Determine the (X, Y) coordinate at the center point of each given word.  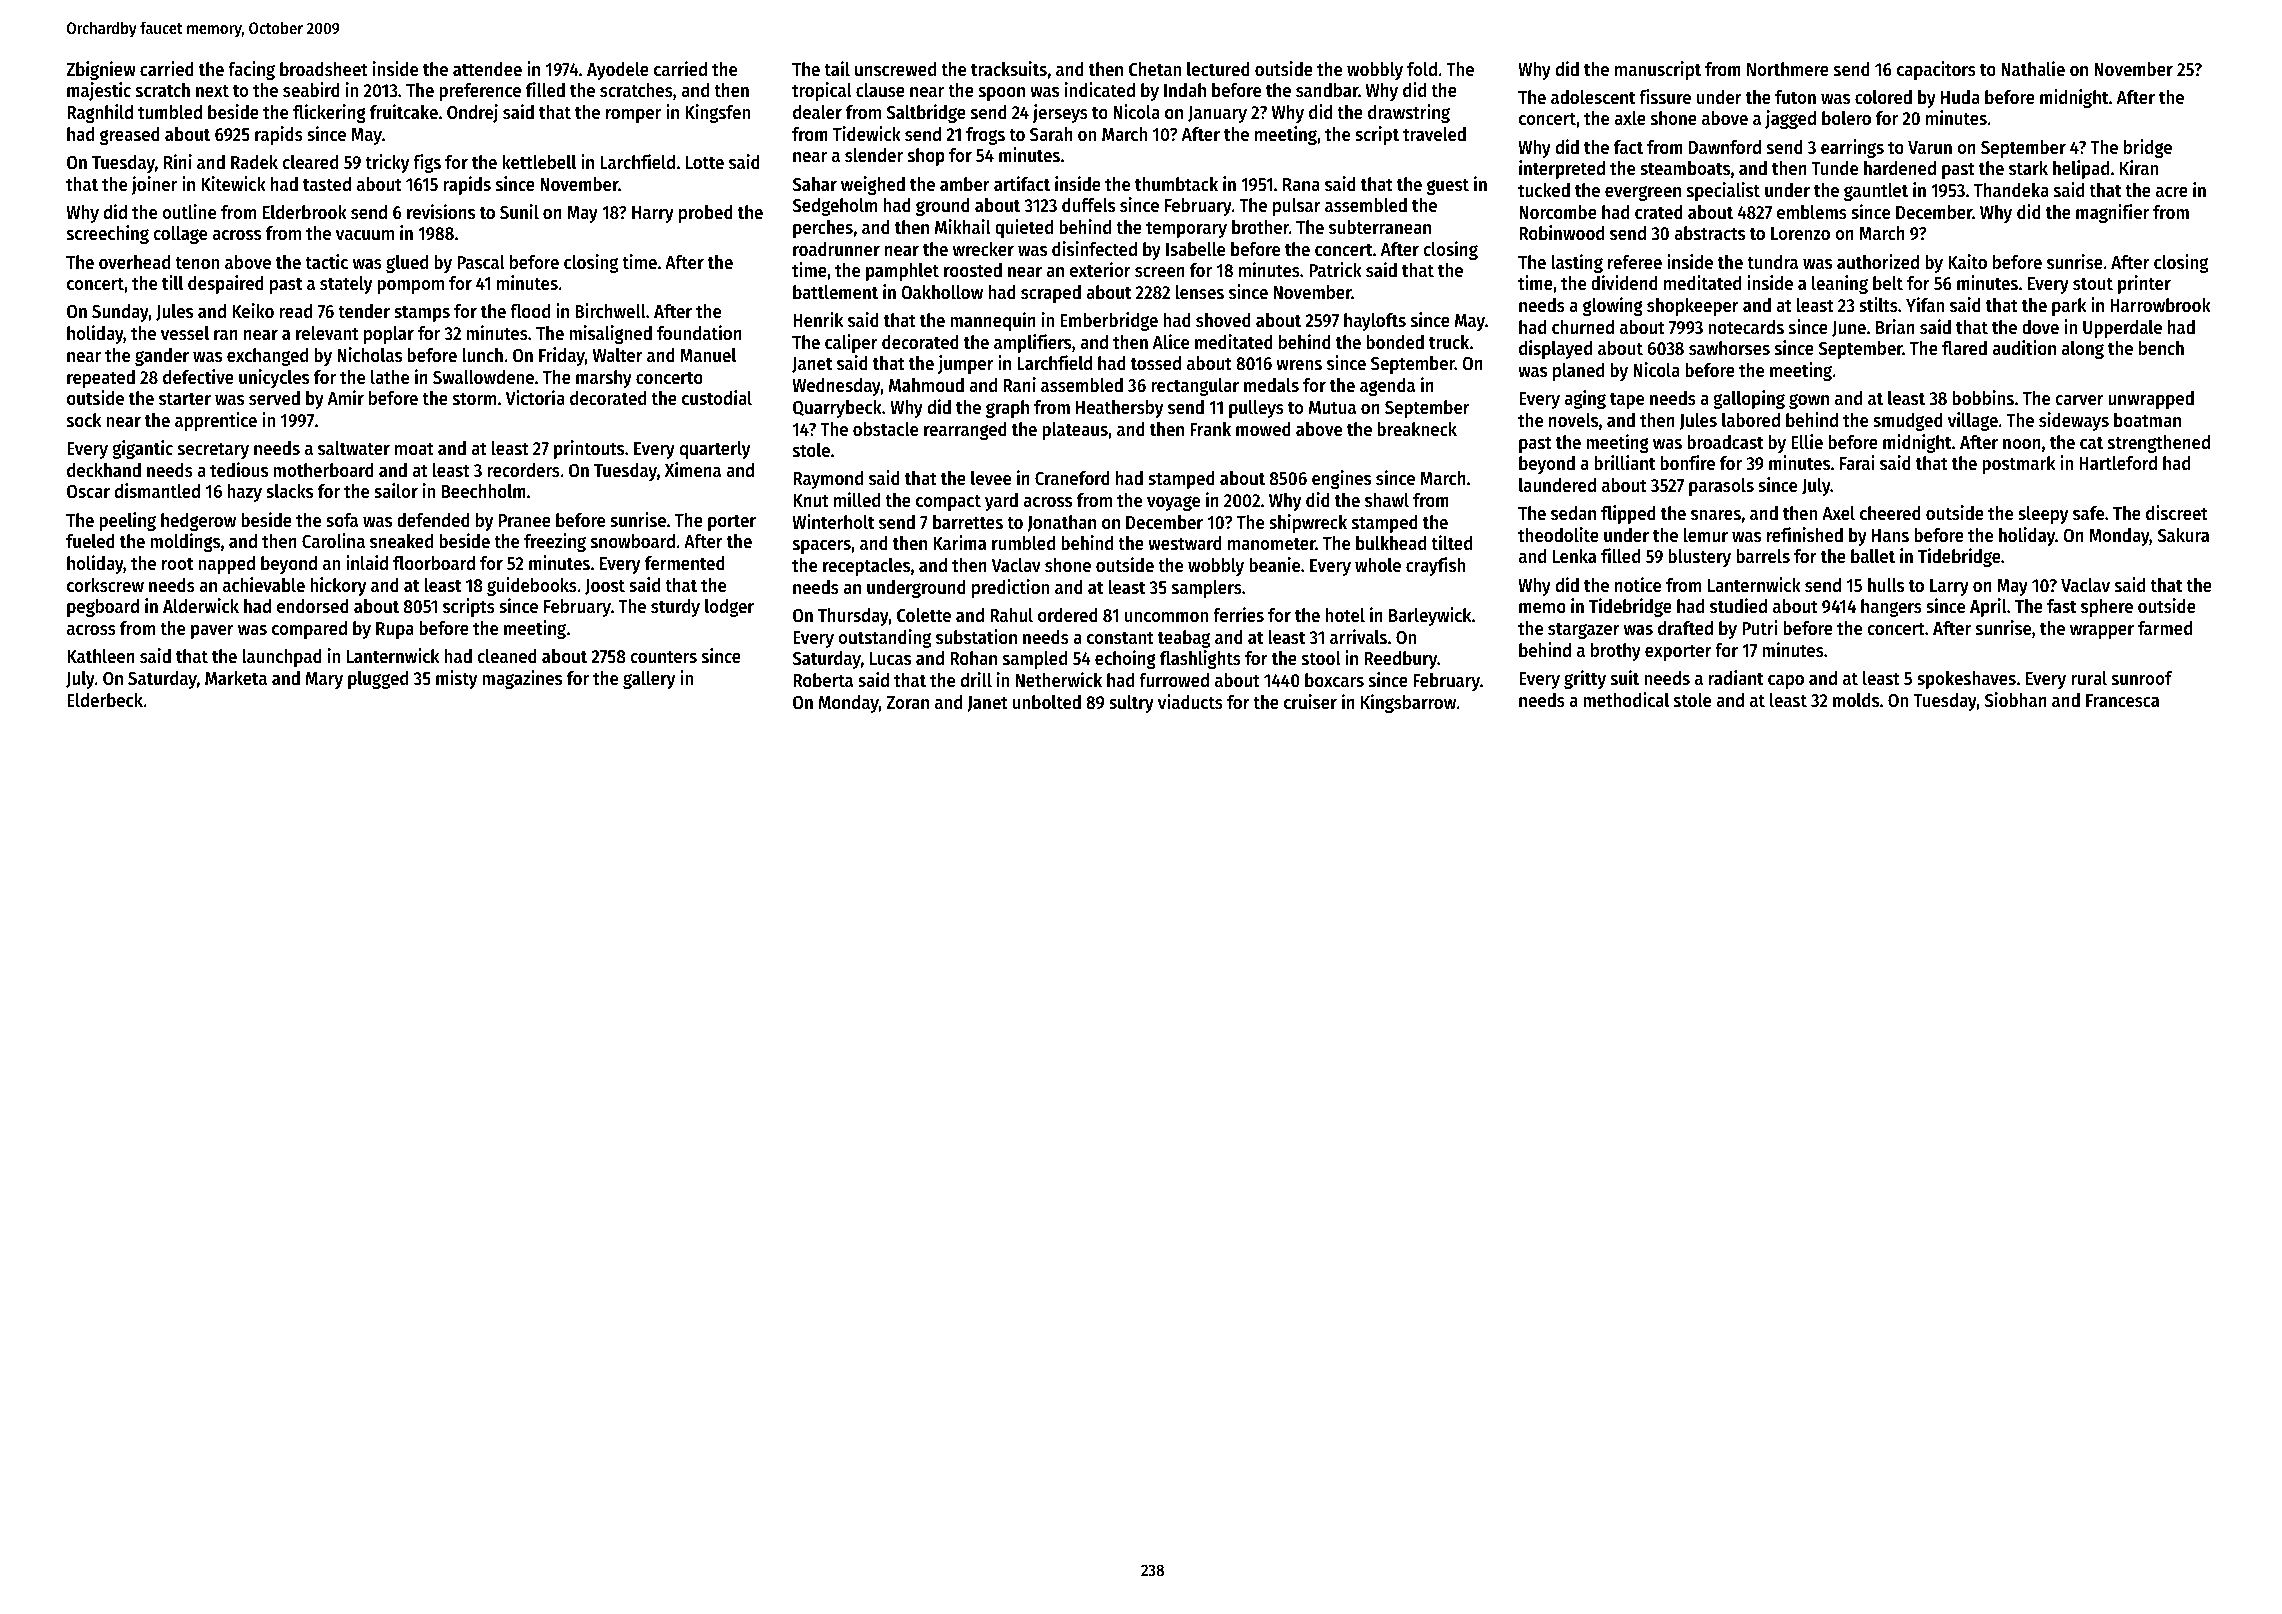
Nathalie (2033, 68)
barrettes (968, 522)
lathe (390, 377)
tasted (327, 184)
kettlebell (539, 162)
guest (1448, 186)
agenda (1387, 387)
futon (1795, 97)
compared (309, 630)
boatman (2147, 420)
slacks (289, 491)
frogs (985, 136)
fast (2062, 606)
